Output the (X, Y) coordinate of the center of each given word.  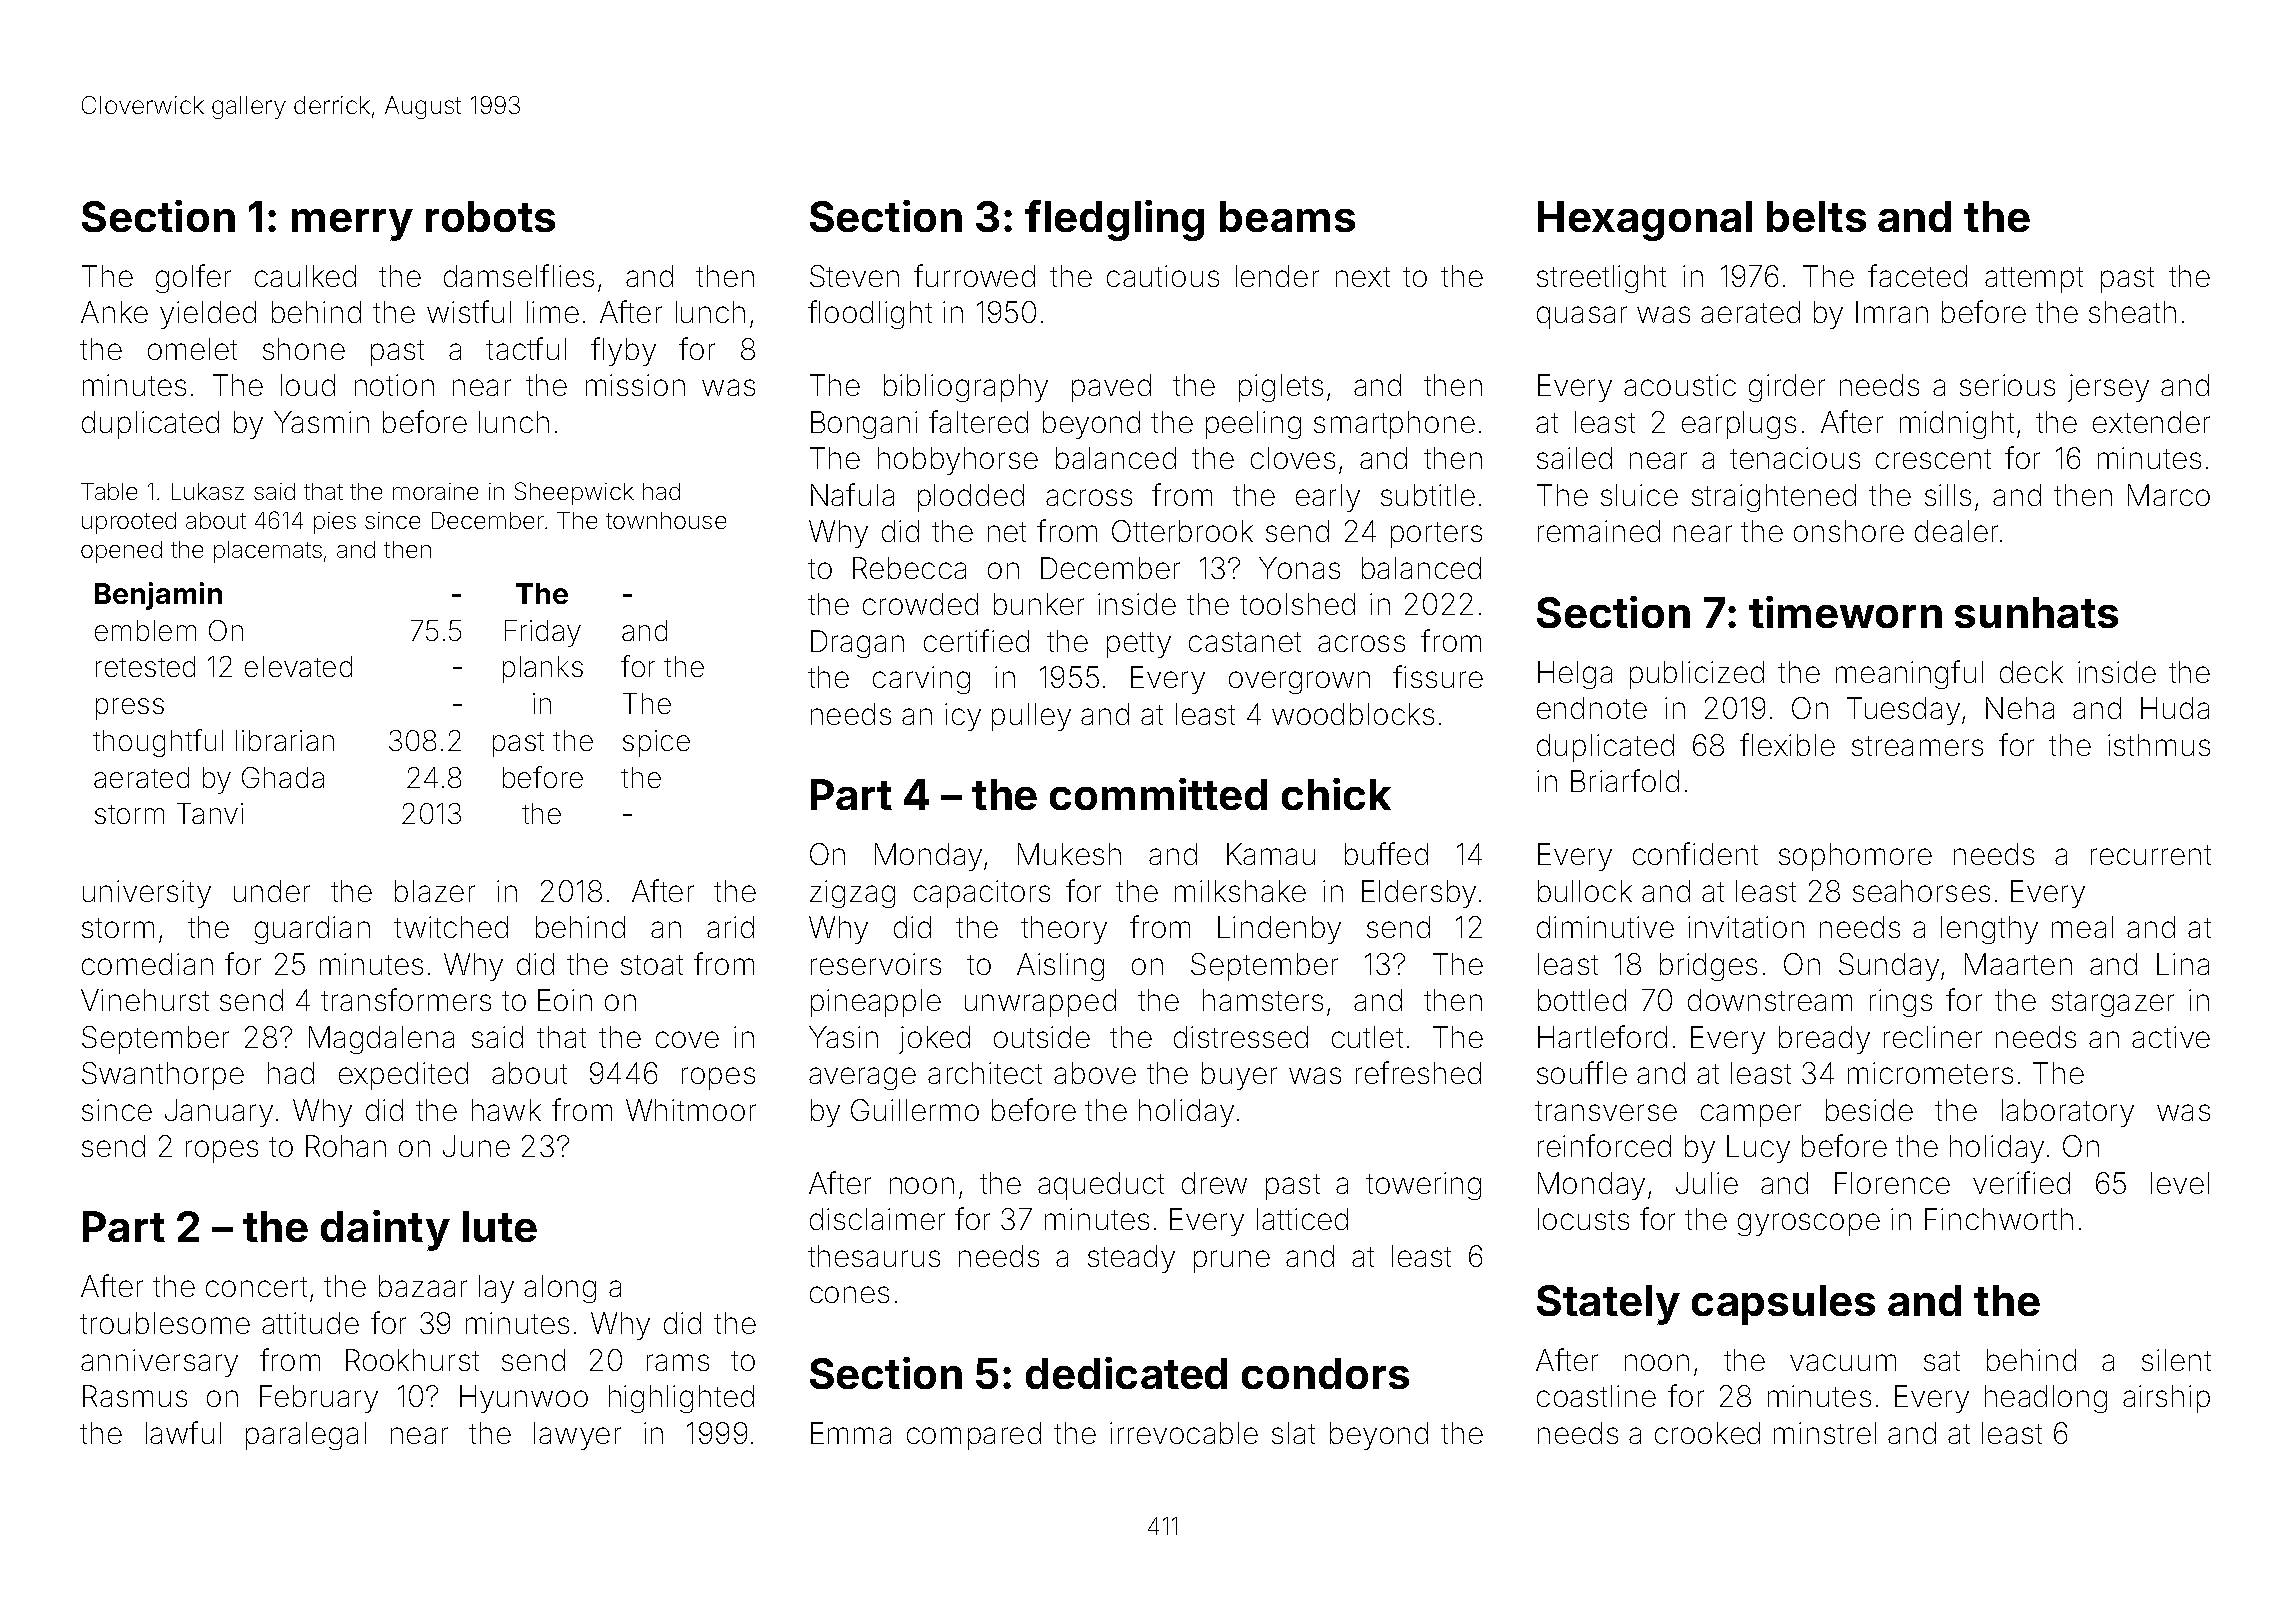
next (1363, 277)
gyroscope (1809, 1224)
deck (2031, 672)
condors (1325, 1373)
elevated (298, 666)
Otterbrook (1182, 531)
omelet (192, 349)
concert (256, 1287)
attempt (2034, 280)
